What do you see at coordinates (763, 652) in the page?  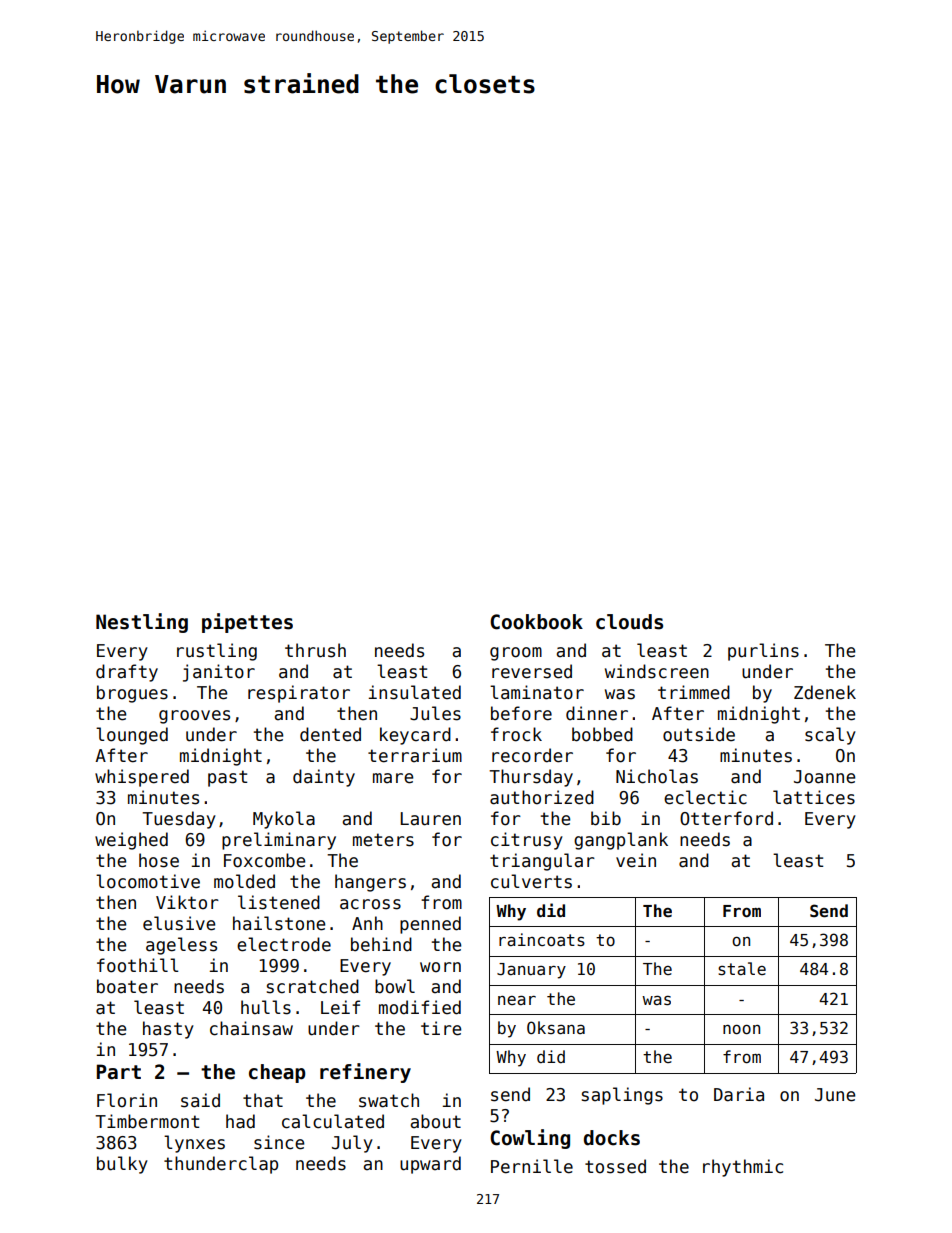 I see `purlins` at bounding box center [763, 652].
